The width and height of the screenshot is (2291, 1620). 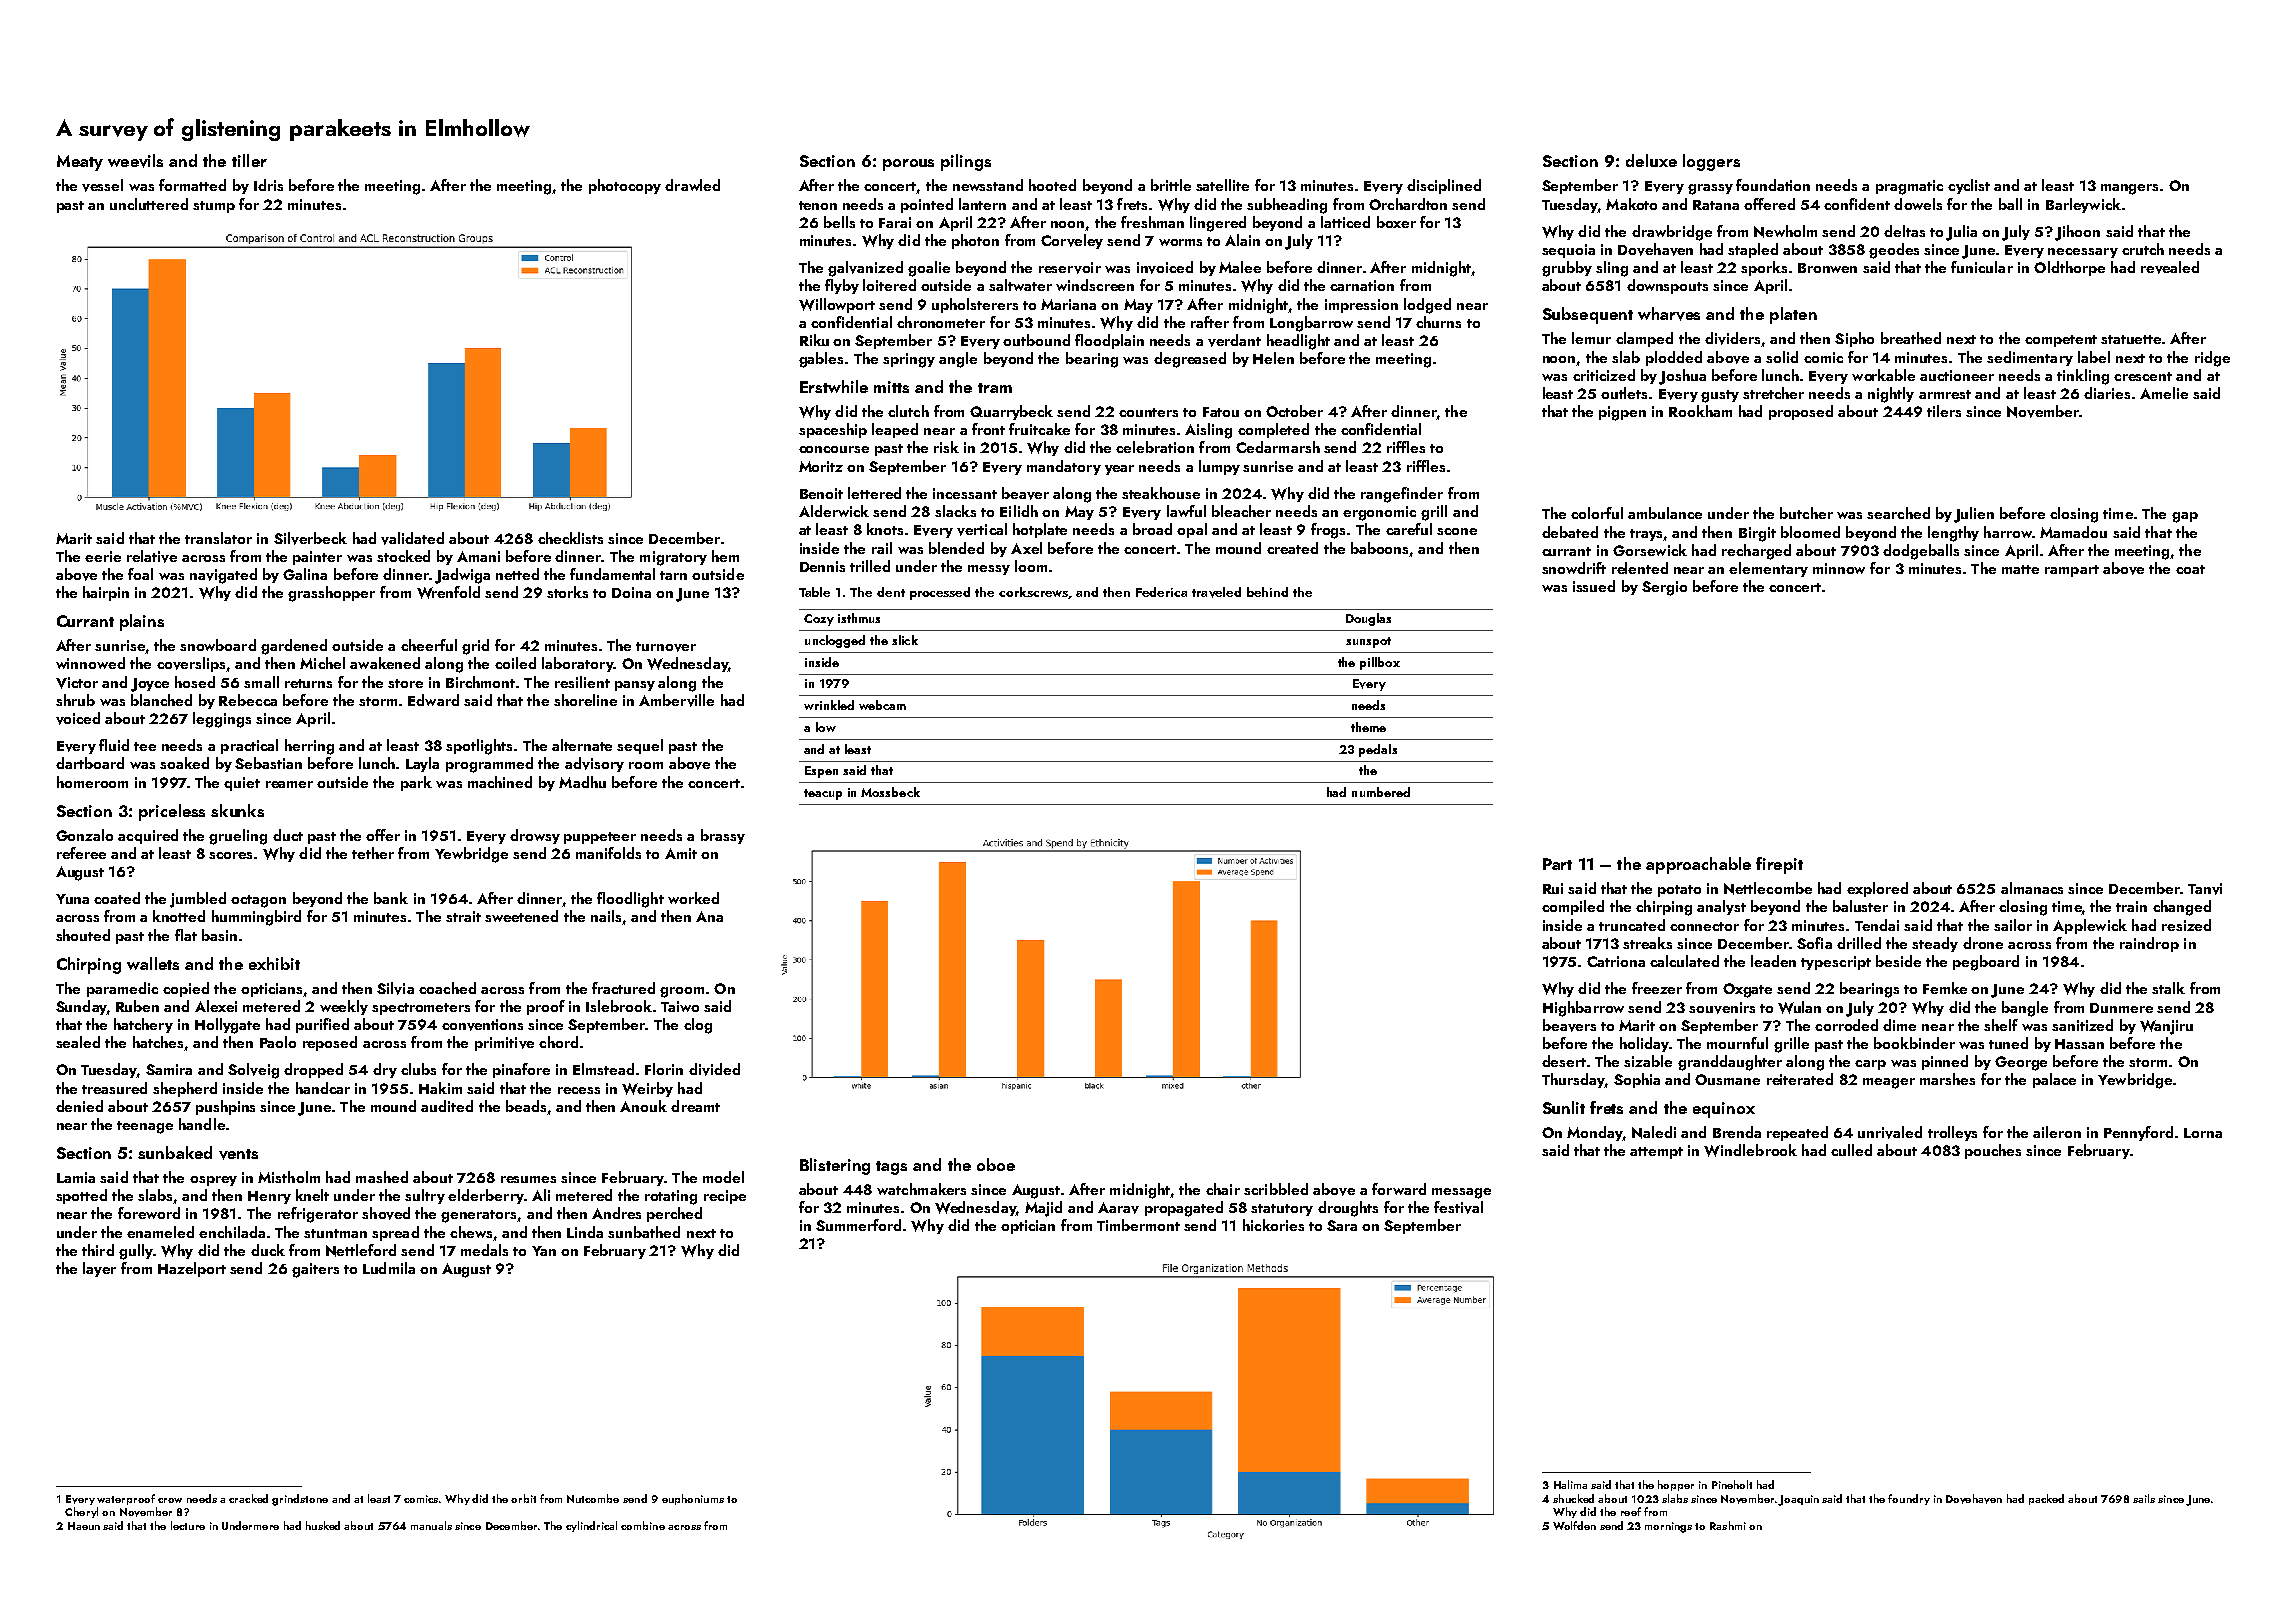 I want to click on tilers, so click(x=1944, y=411).
